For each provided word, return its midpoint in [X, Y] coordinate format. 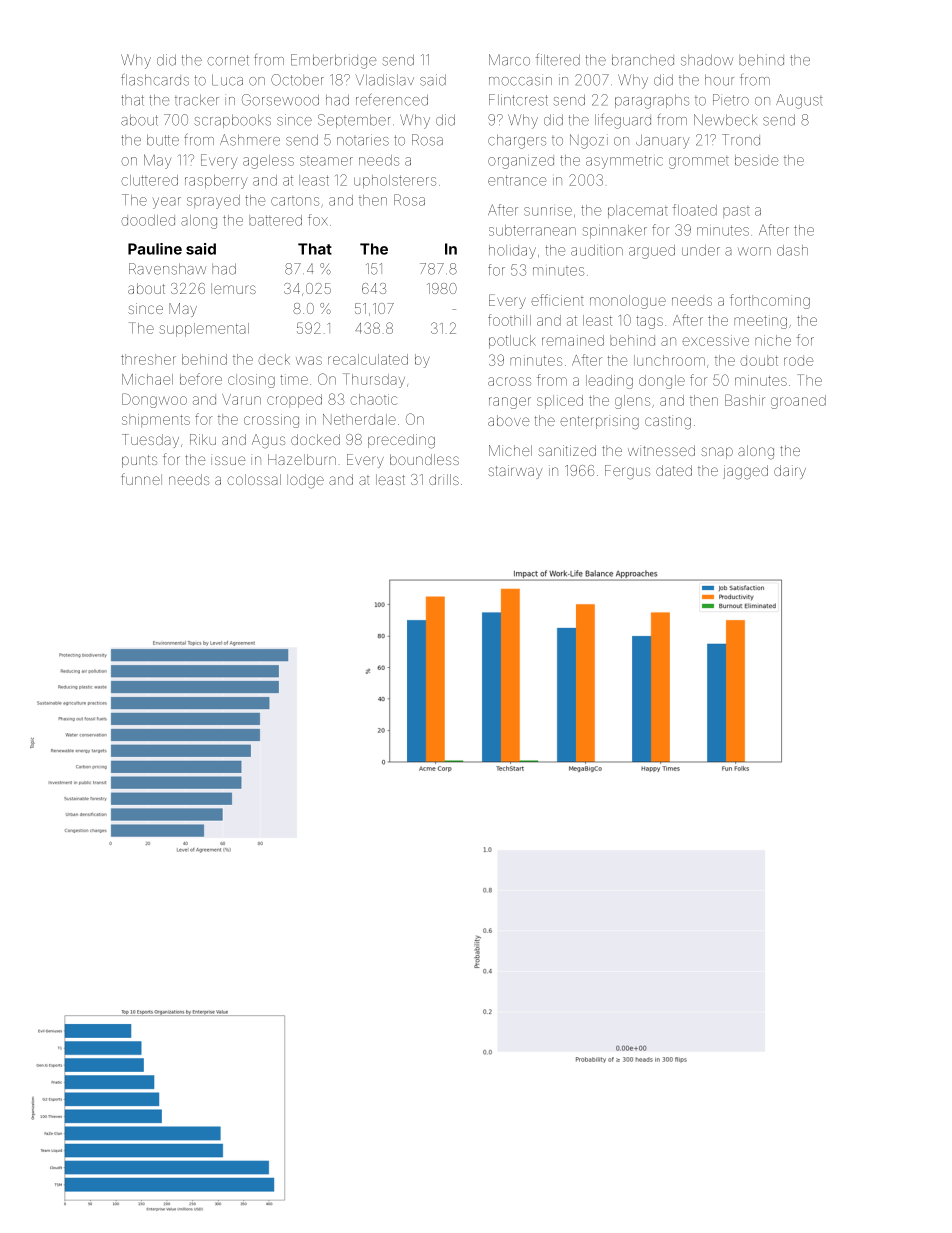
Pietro [731, 100]
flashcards [155, 80]
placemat [638, 211]
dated [674, 470]
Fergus [627, 472]
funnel [141, 479]
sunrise [548, 211]
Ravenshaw [167, 269]
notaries [363, 140]
